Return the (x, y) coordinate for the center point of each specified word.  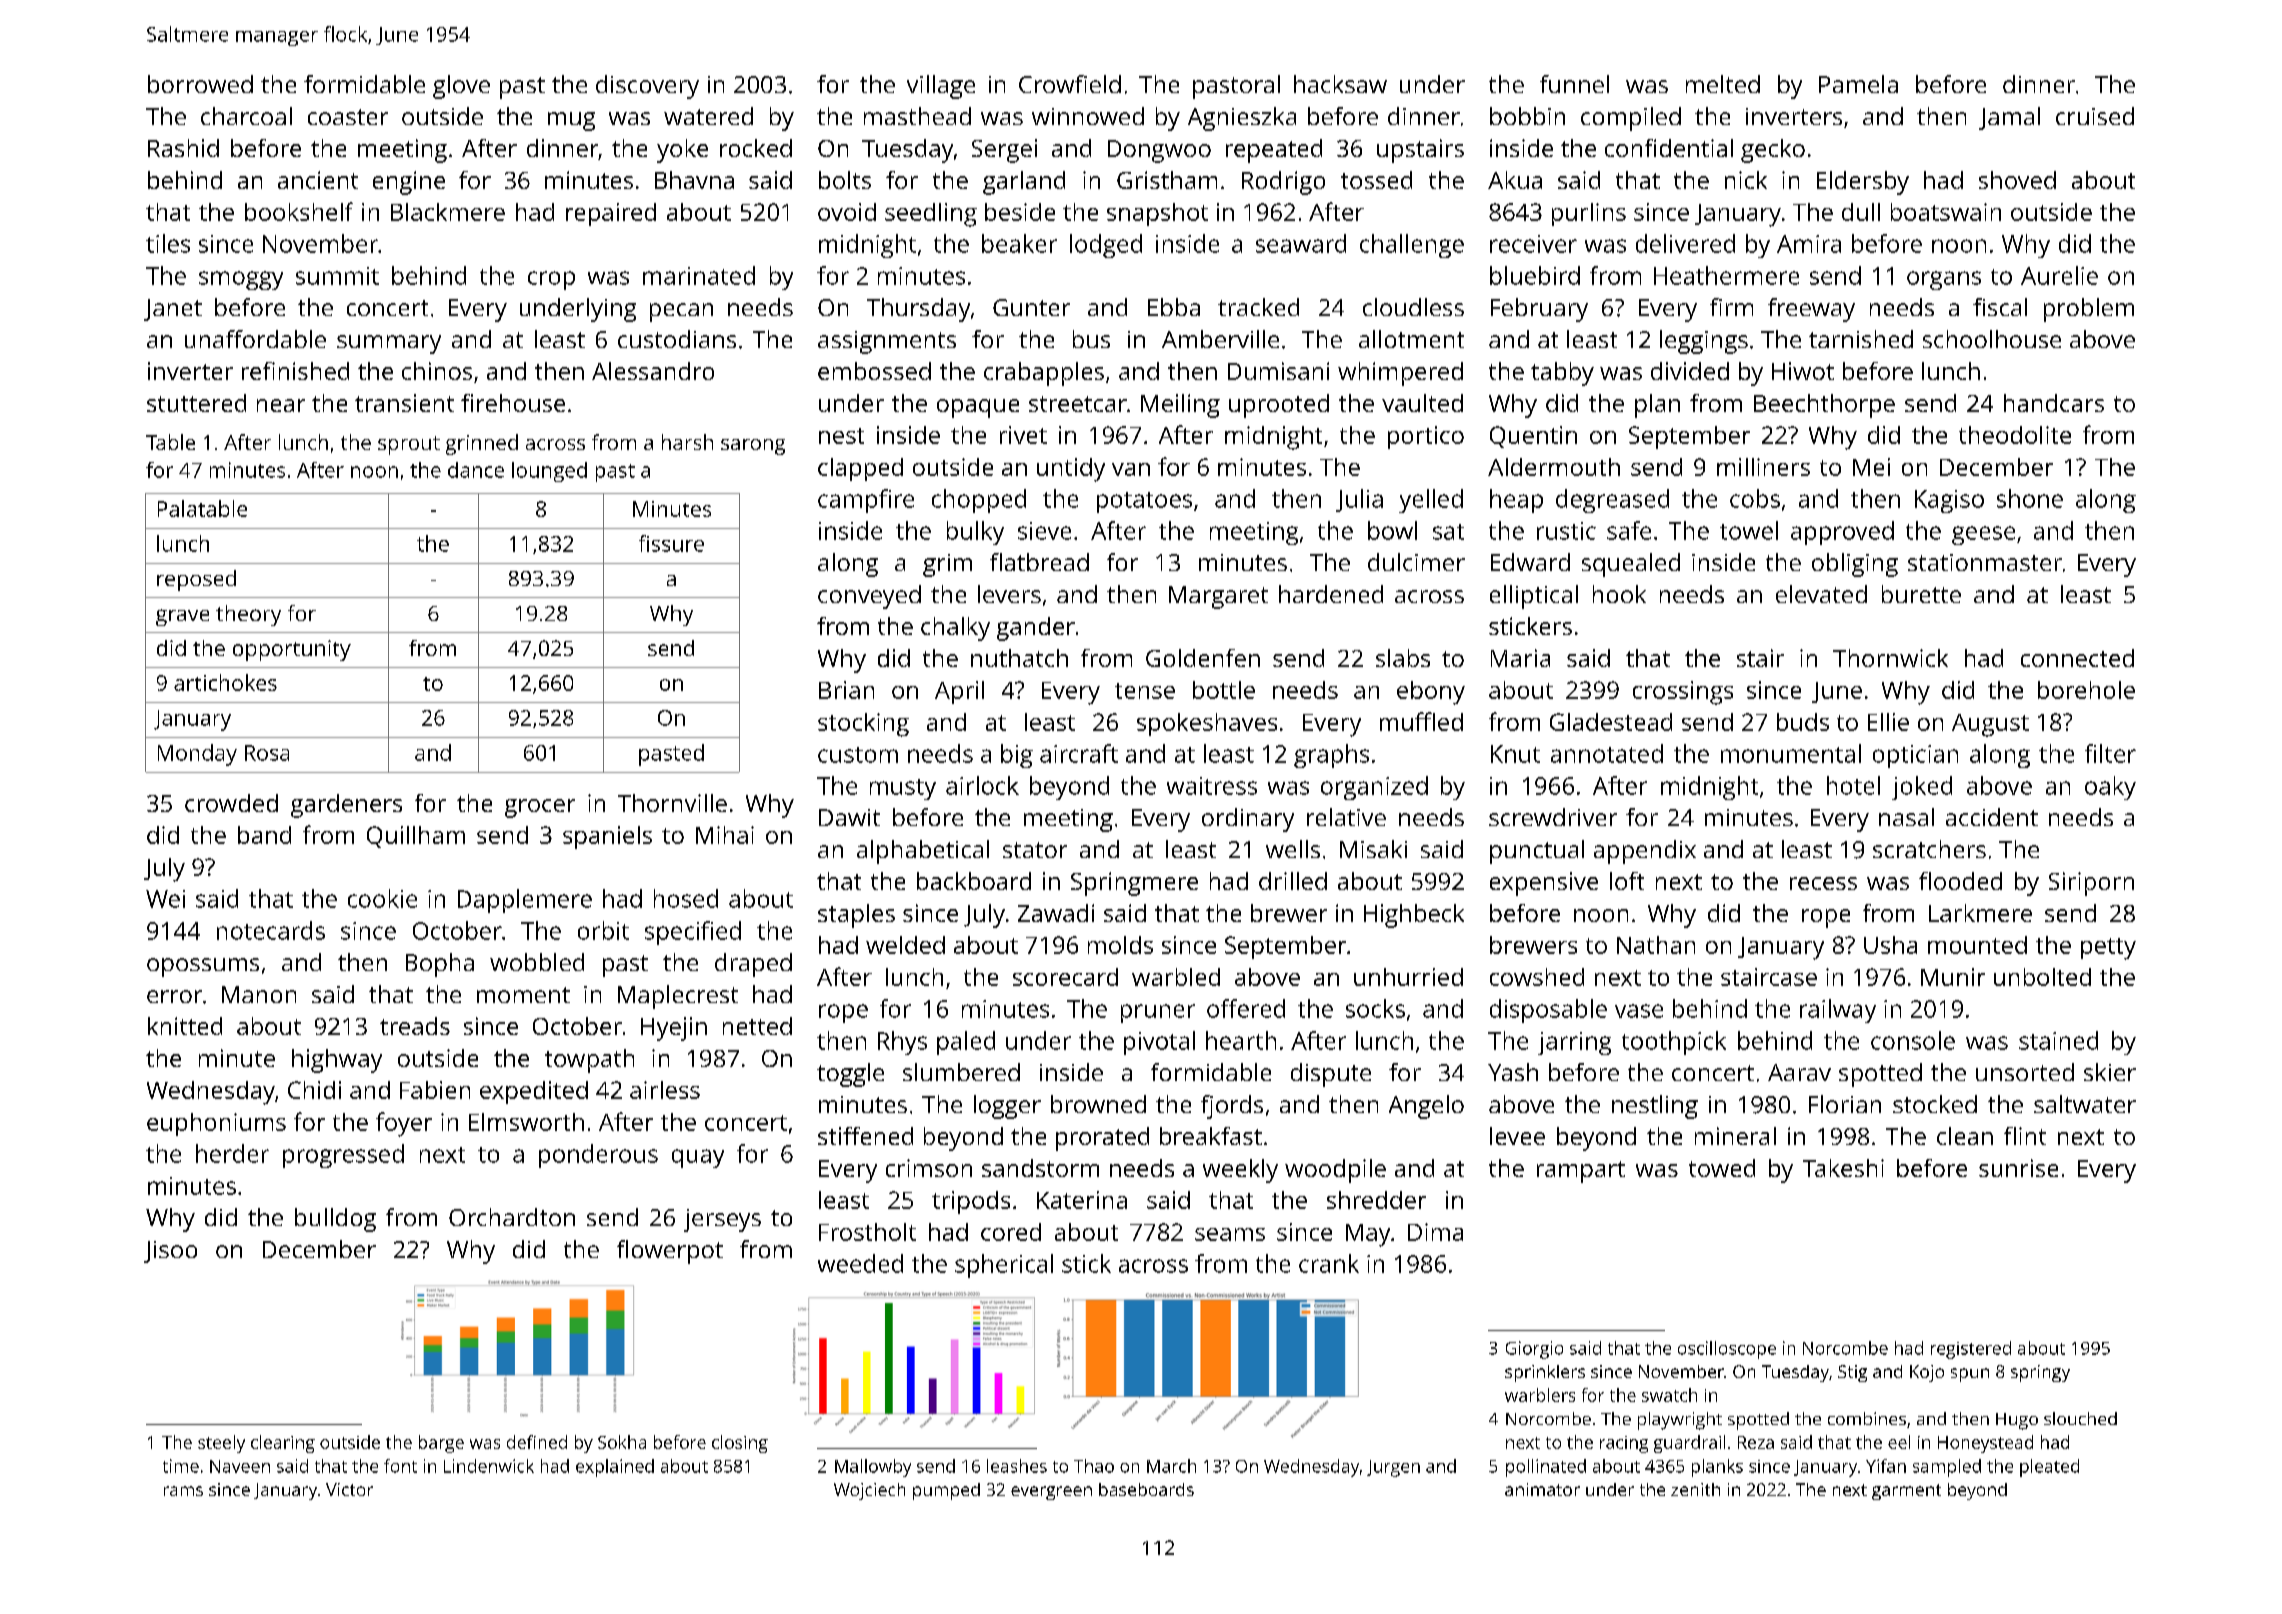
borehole (2086, 690)
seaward (1301, 243)
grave (182, 617)
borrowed (200, 84)
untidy (1071, 470)
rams (183, 1491)
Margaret (1218, 597)
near (281, 405)
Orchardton (512, 1217)
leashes (1017, 1466)
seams (1230, 1234)
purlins (1589, 214)
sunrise (2018, 1168)
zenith (1695, 1489)
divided (1690, 371)
